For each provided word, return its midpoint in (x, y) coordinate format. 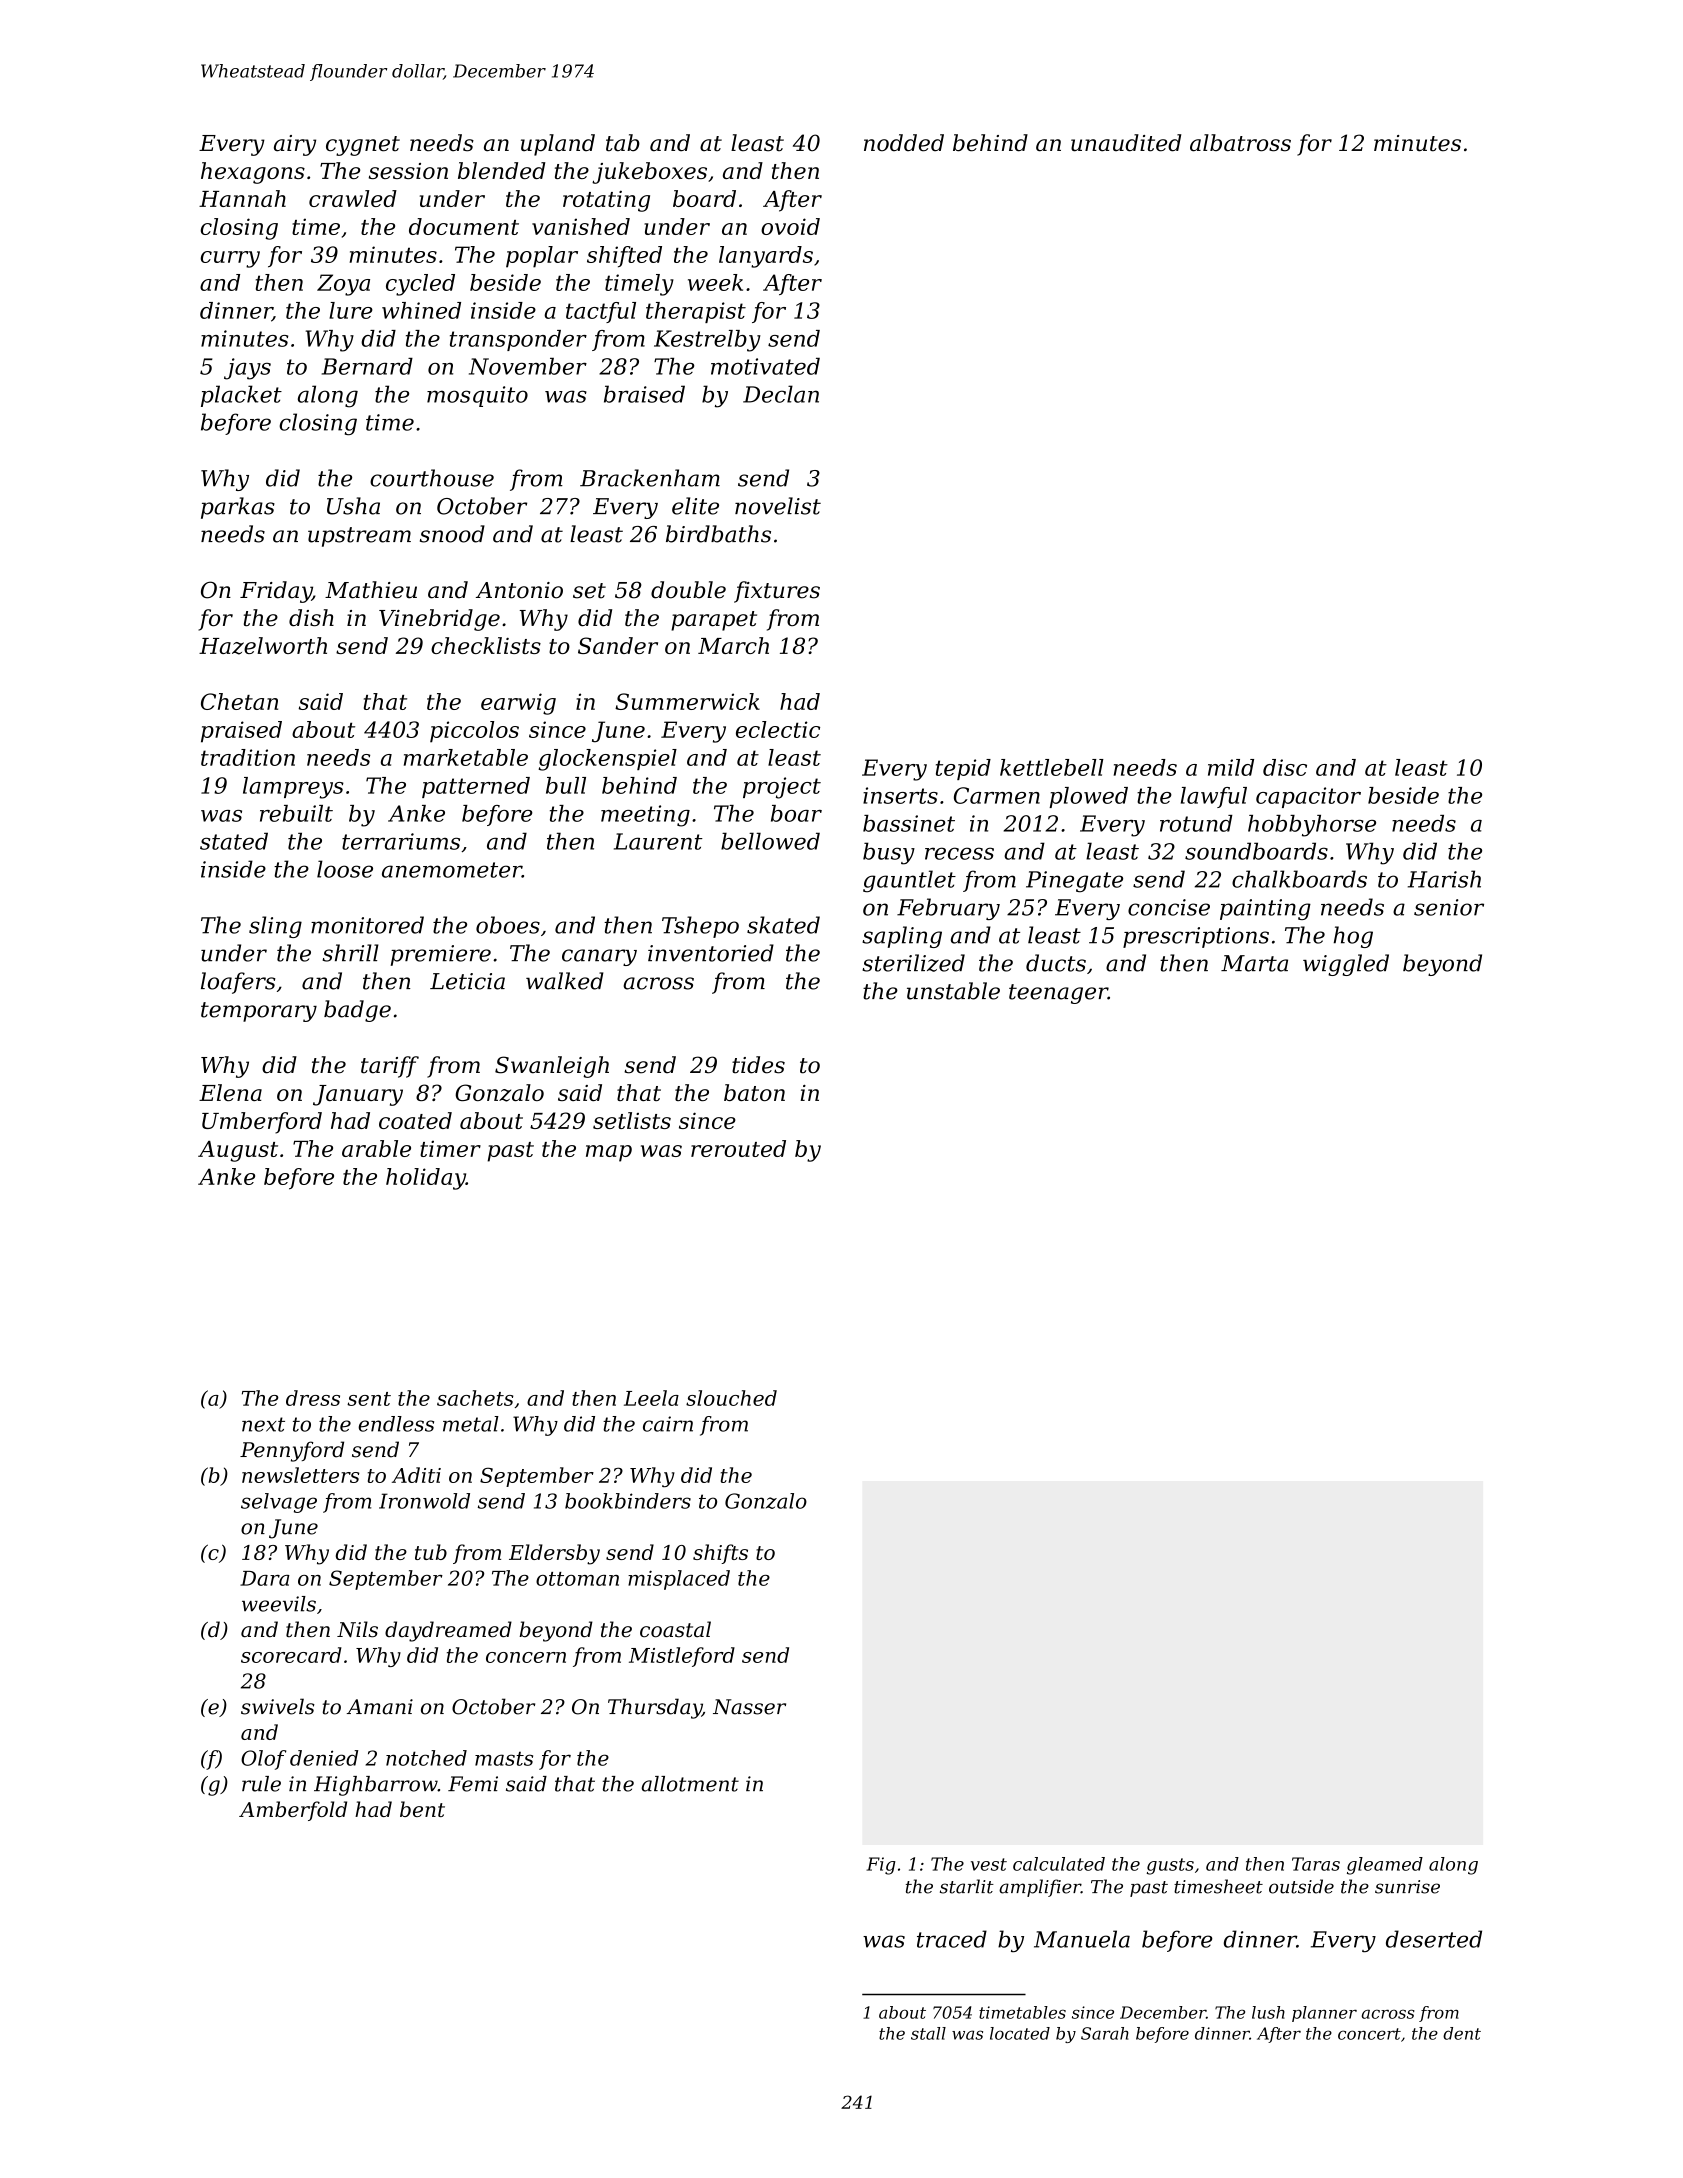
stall (928, 2033)
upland (558, 145)
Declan (781, 394)
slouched (731, 1398)
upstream (359, 537)
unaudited (1126, 143)
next (263, 1424)
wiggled (1346, 965)
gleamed (1385, 1866)
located (1020, 2033)
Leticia (467, 981)
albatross (1240, 143)
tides (758, 1065)
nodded (904, 143)
